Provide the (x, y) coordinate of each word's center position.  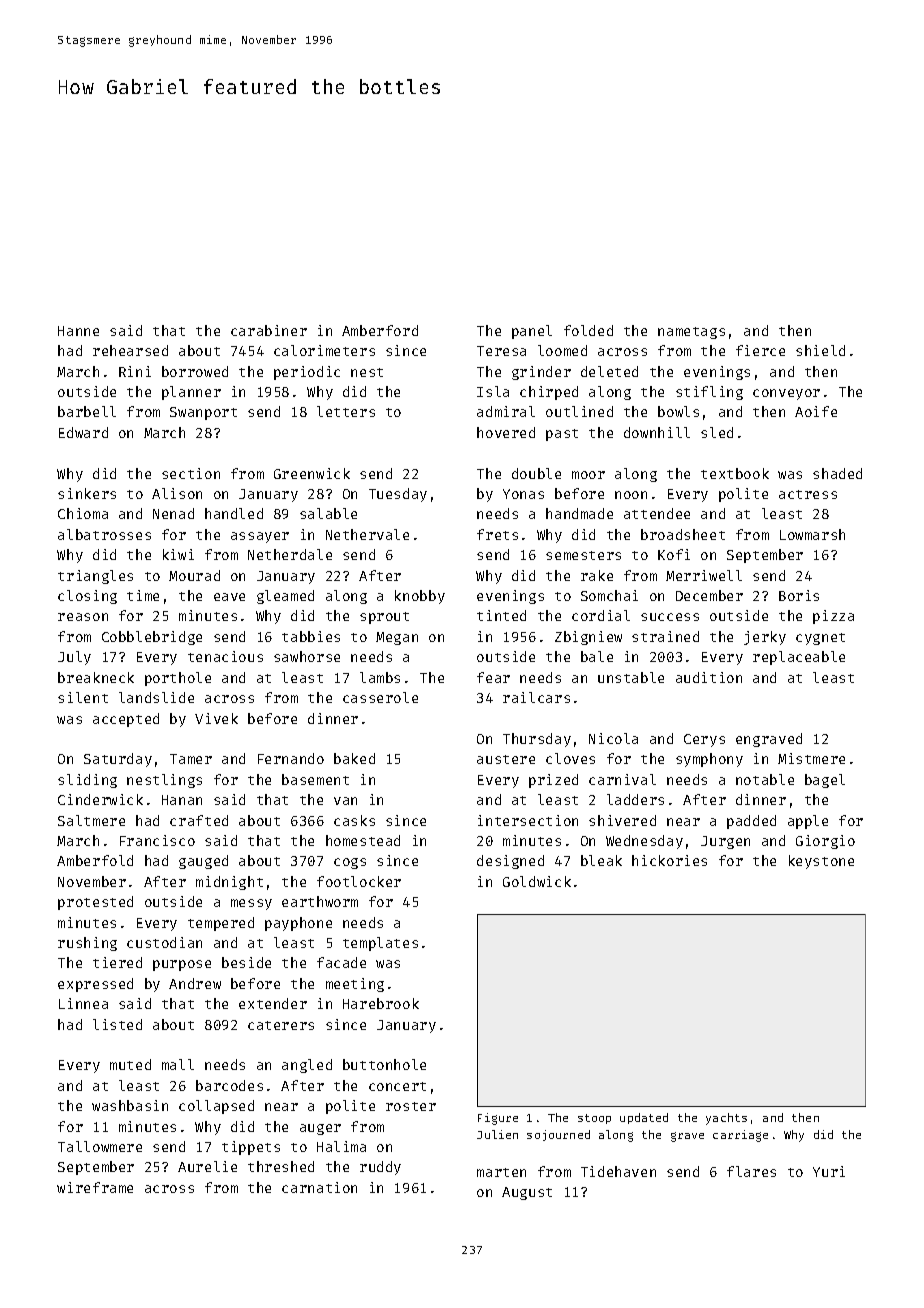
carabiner (269, 330)
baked (354, 758)
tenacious (225, 656)
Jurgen (725, 842)
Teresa (501, 351)
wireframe (95, 1187)
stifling (709, 393)
